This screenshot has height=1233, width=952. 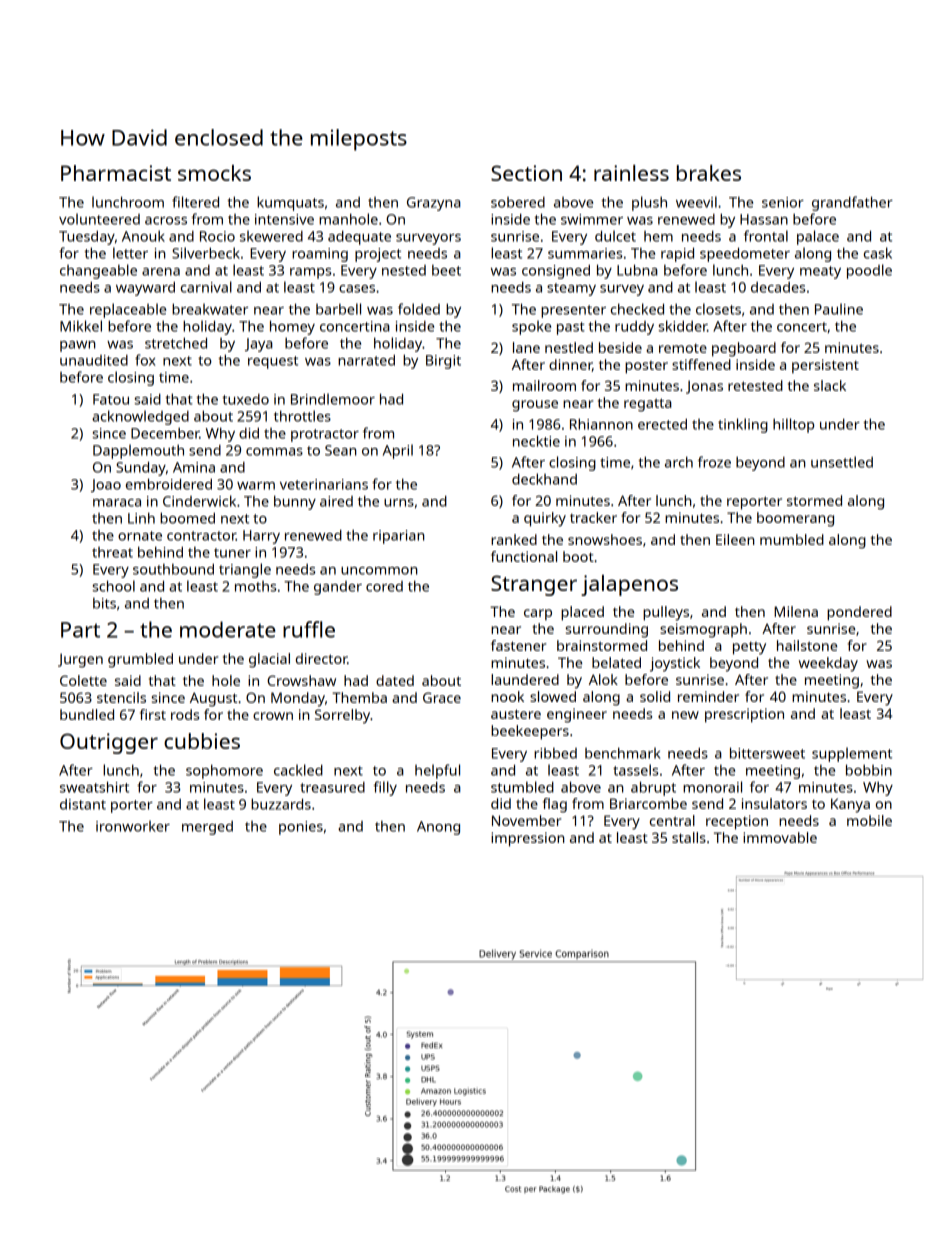 I want to click on pondered, so click(x=859, y=613).
